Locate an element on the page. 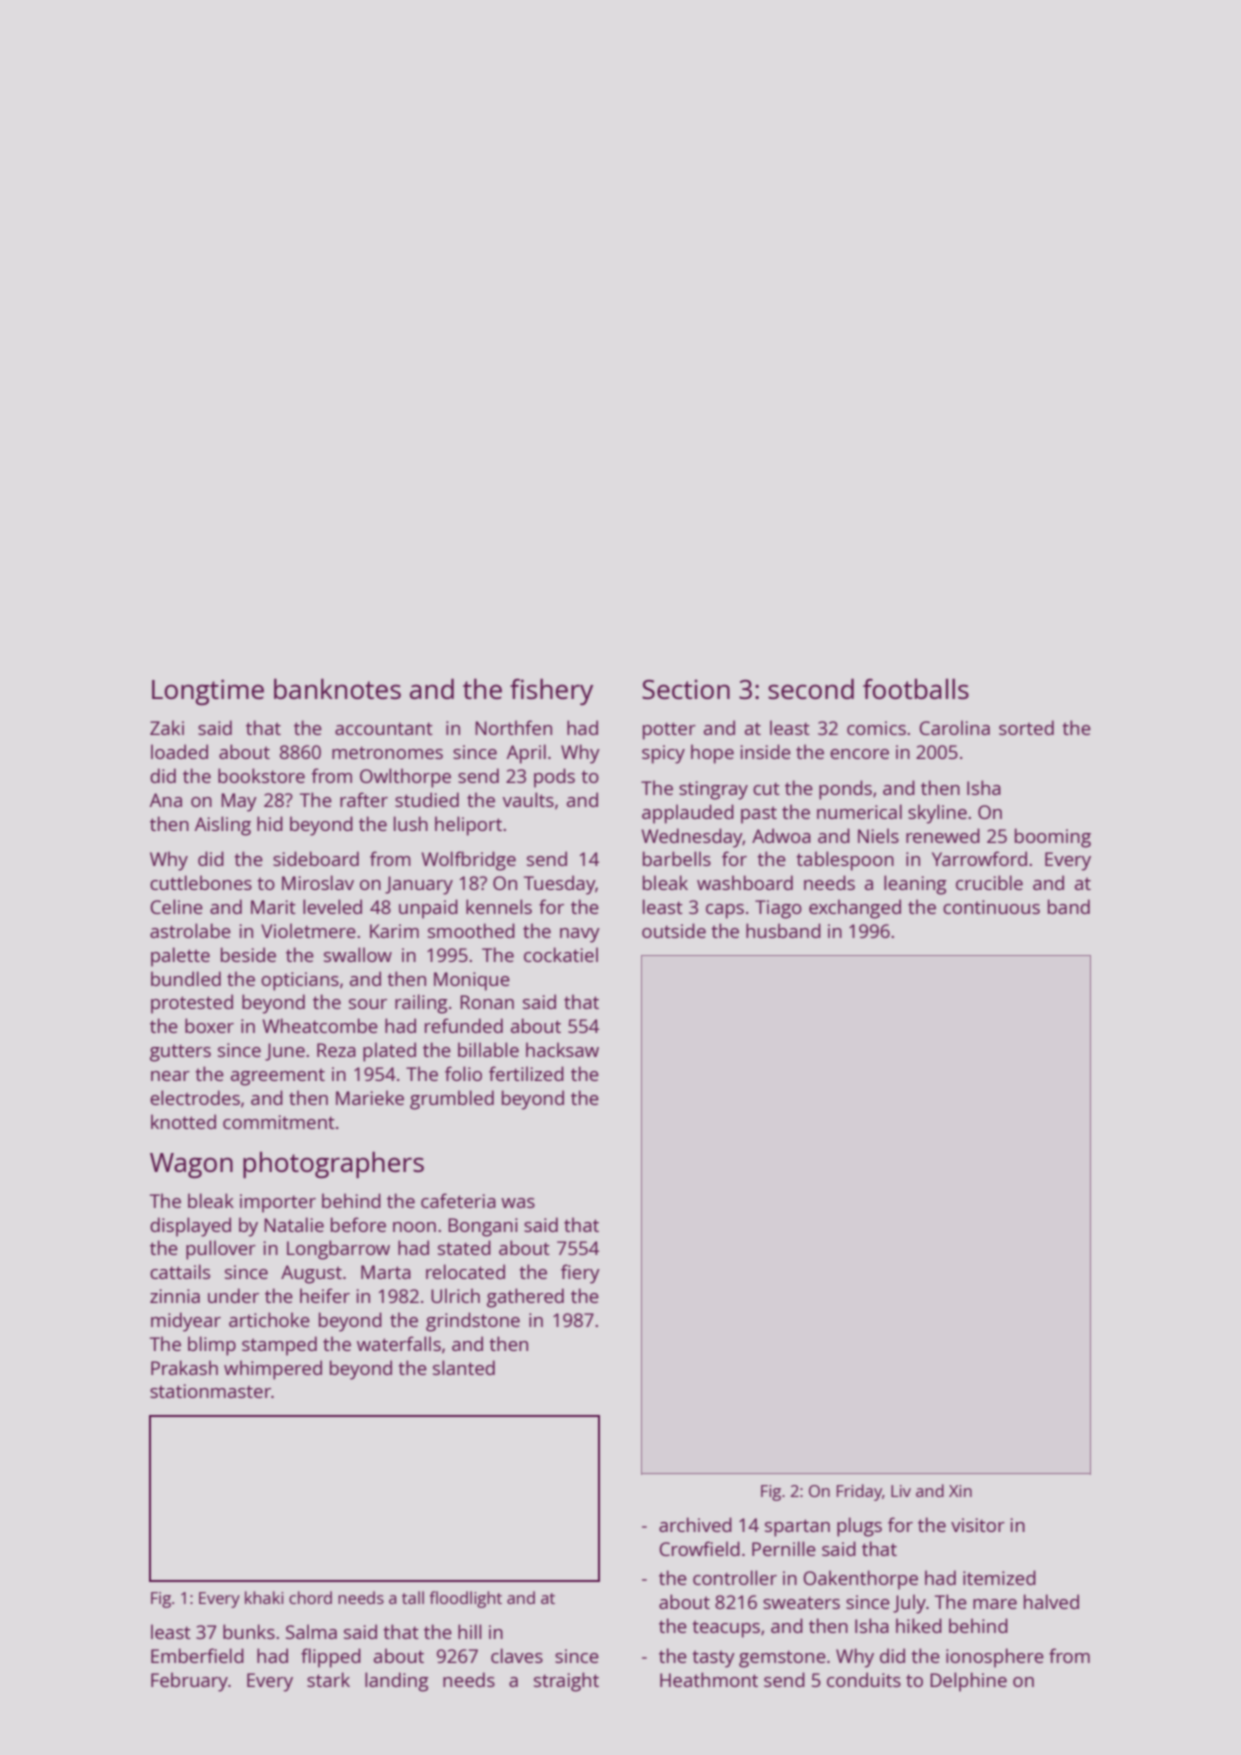 This page has height=1755, width=1241. May is located at coordinates (239, 802).
